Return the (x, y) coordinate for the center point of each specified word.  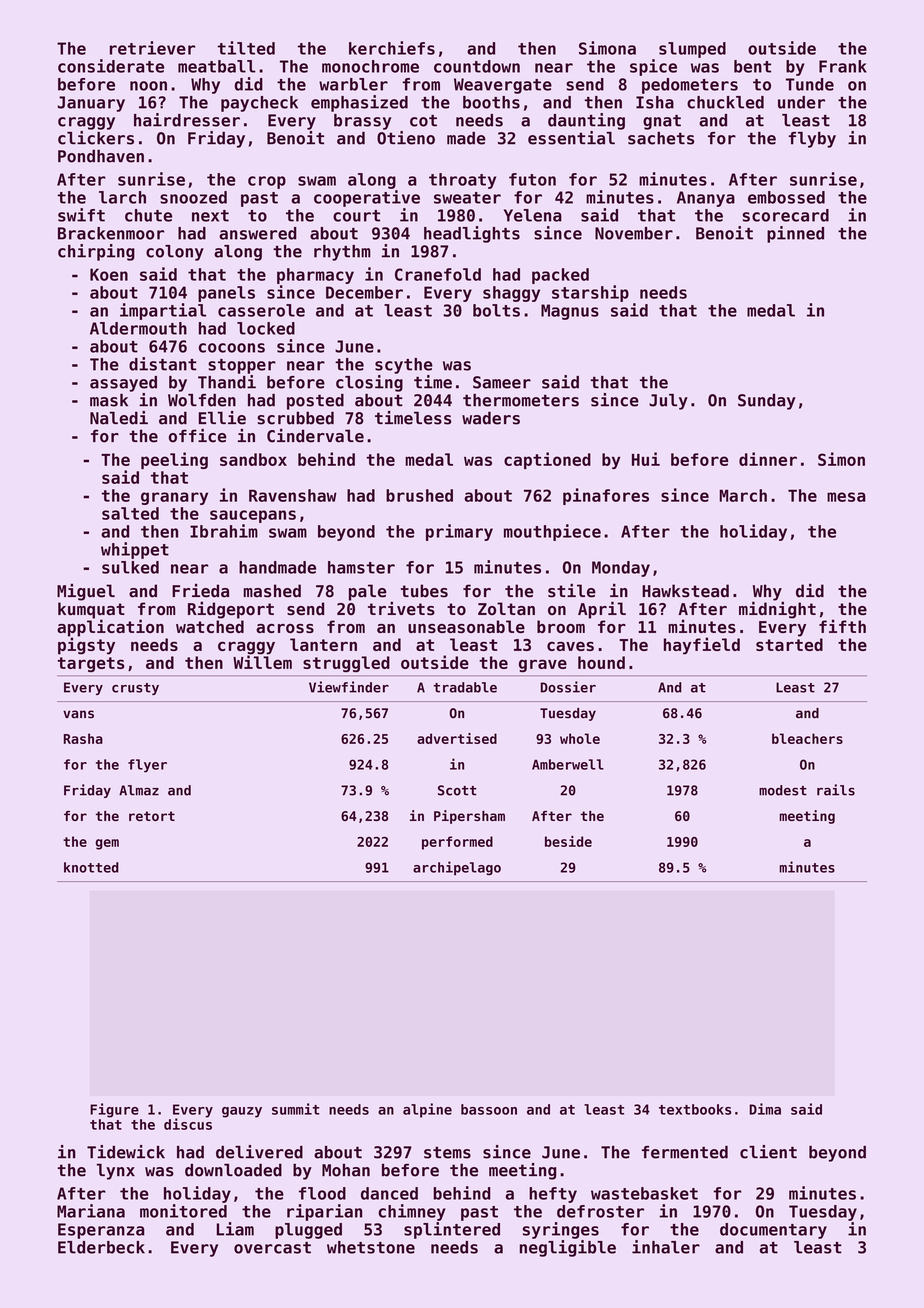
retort (152, 816)
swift (81, 215)
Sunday (767, 402)
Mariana (91, 1211)
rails (836, 790)
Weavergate (503, 86)
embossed (786, 197)
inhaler (666, 1247)
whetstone (371, 1247)
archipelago (457, 868)
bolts (496, 310)
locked (266, 328)
